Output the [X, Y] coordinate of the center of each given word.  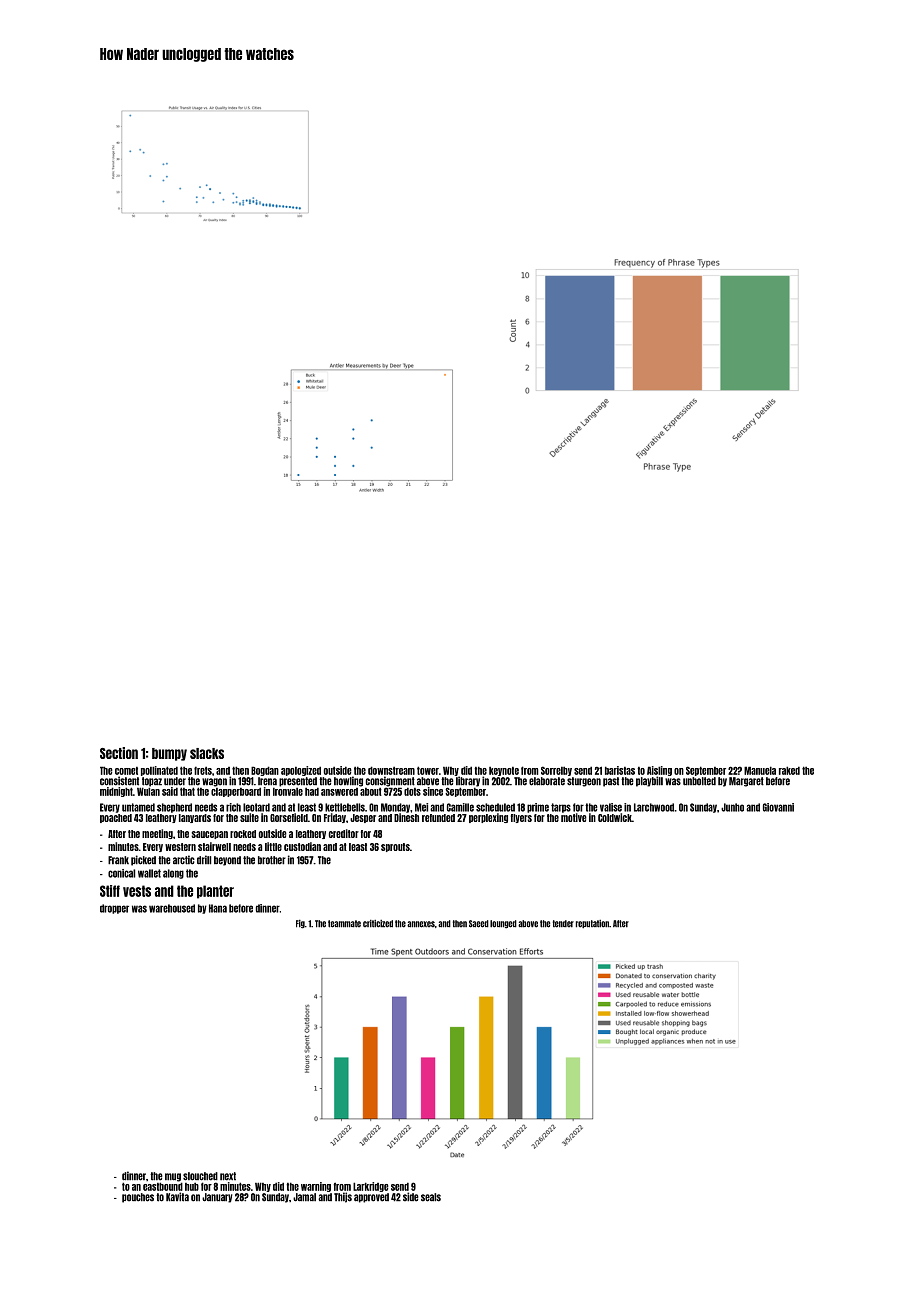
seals [431, 1197]
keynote [504, 771]
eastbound [163, 1186]
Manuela [760, 770]
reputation [592, 924]
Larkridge [371, 1187]
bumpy [169, 754]
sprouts [395, 847]
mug [173, 1177]
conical [121, 873]
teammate [344, 924]
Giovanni [778, 807]
